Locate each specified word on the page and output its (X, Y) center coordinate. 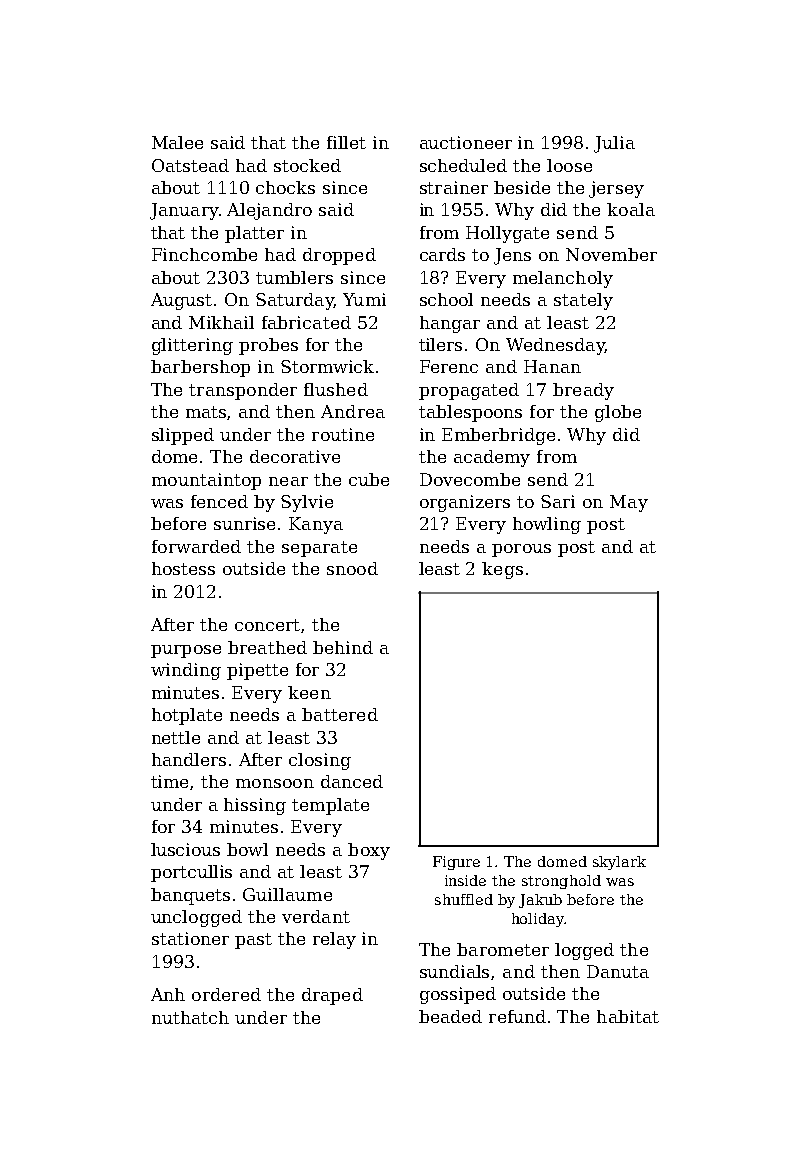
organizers (465, 503)
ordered (226, 994)
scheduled (463, 165)
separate (319, 549)
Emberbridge (498, 436)
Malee (177, 142)
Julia (614, 144)
